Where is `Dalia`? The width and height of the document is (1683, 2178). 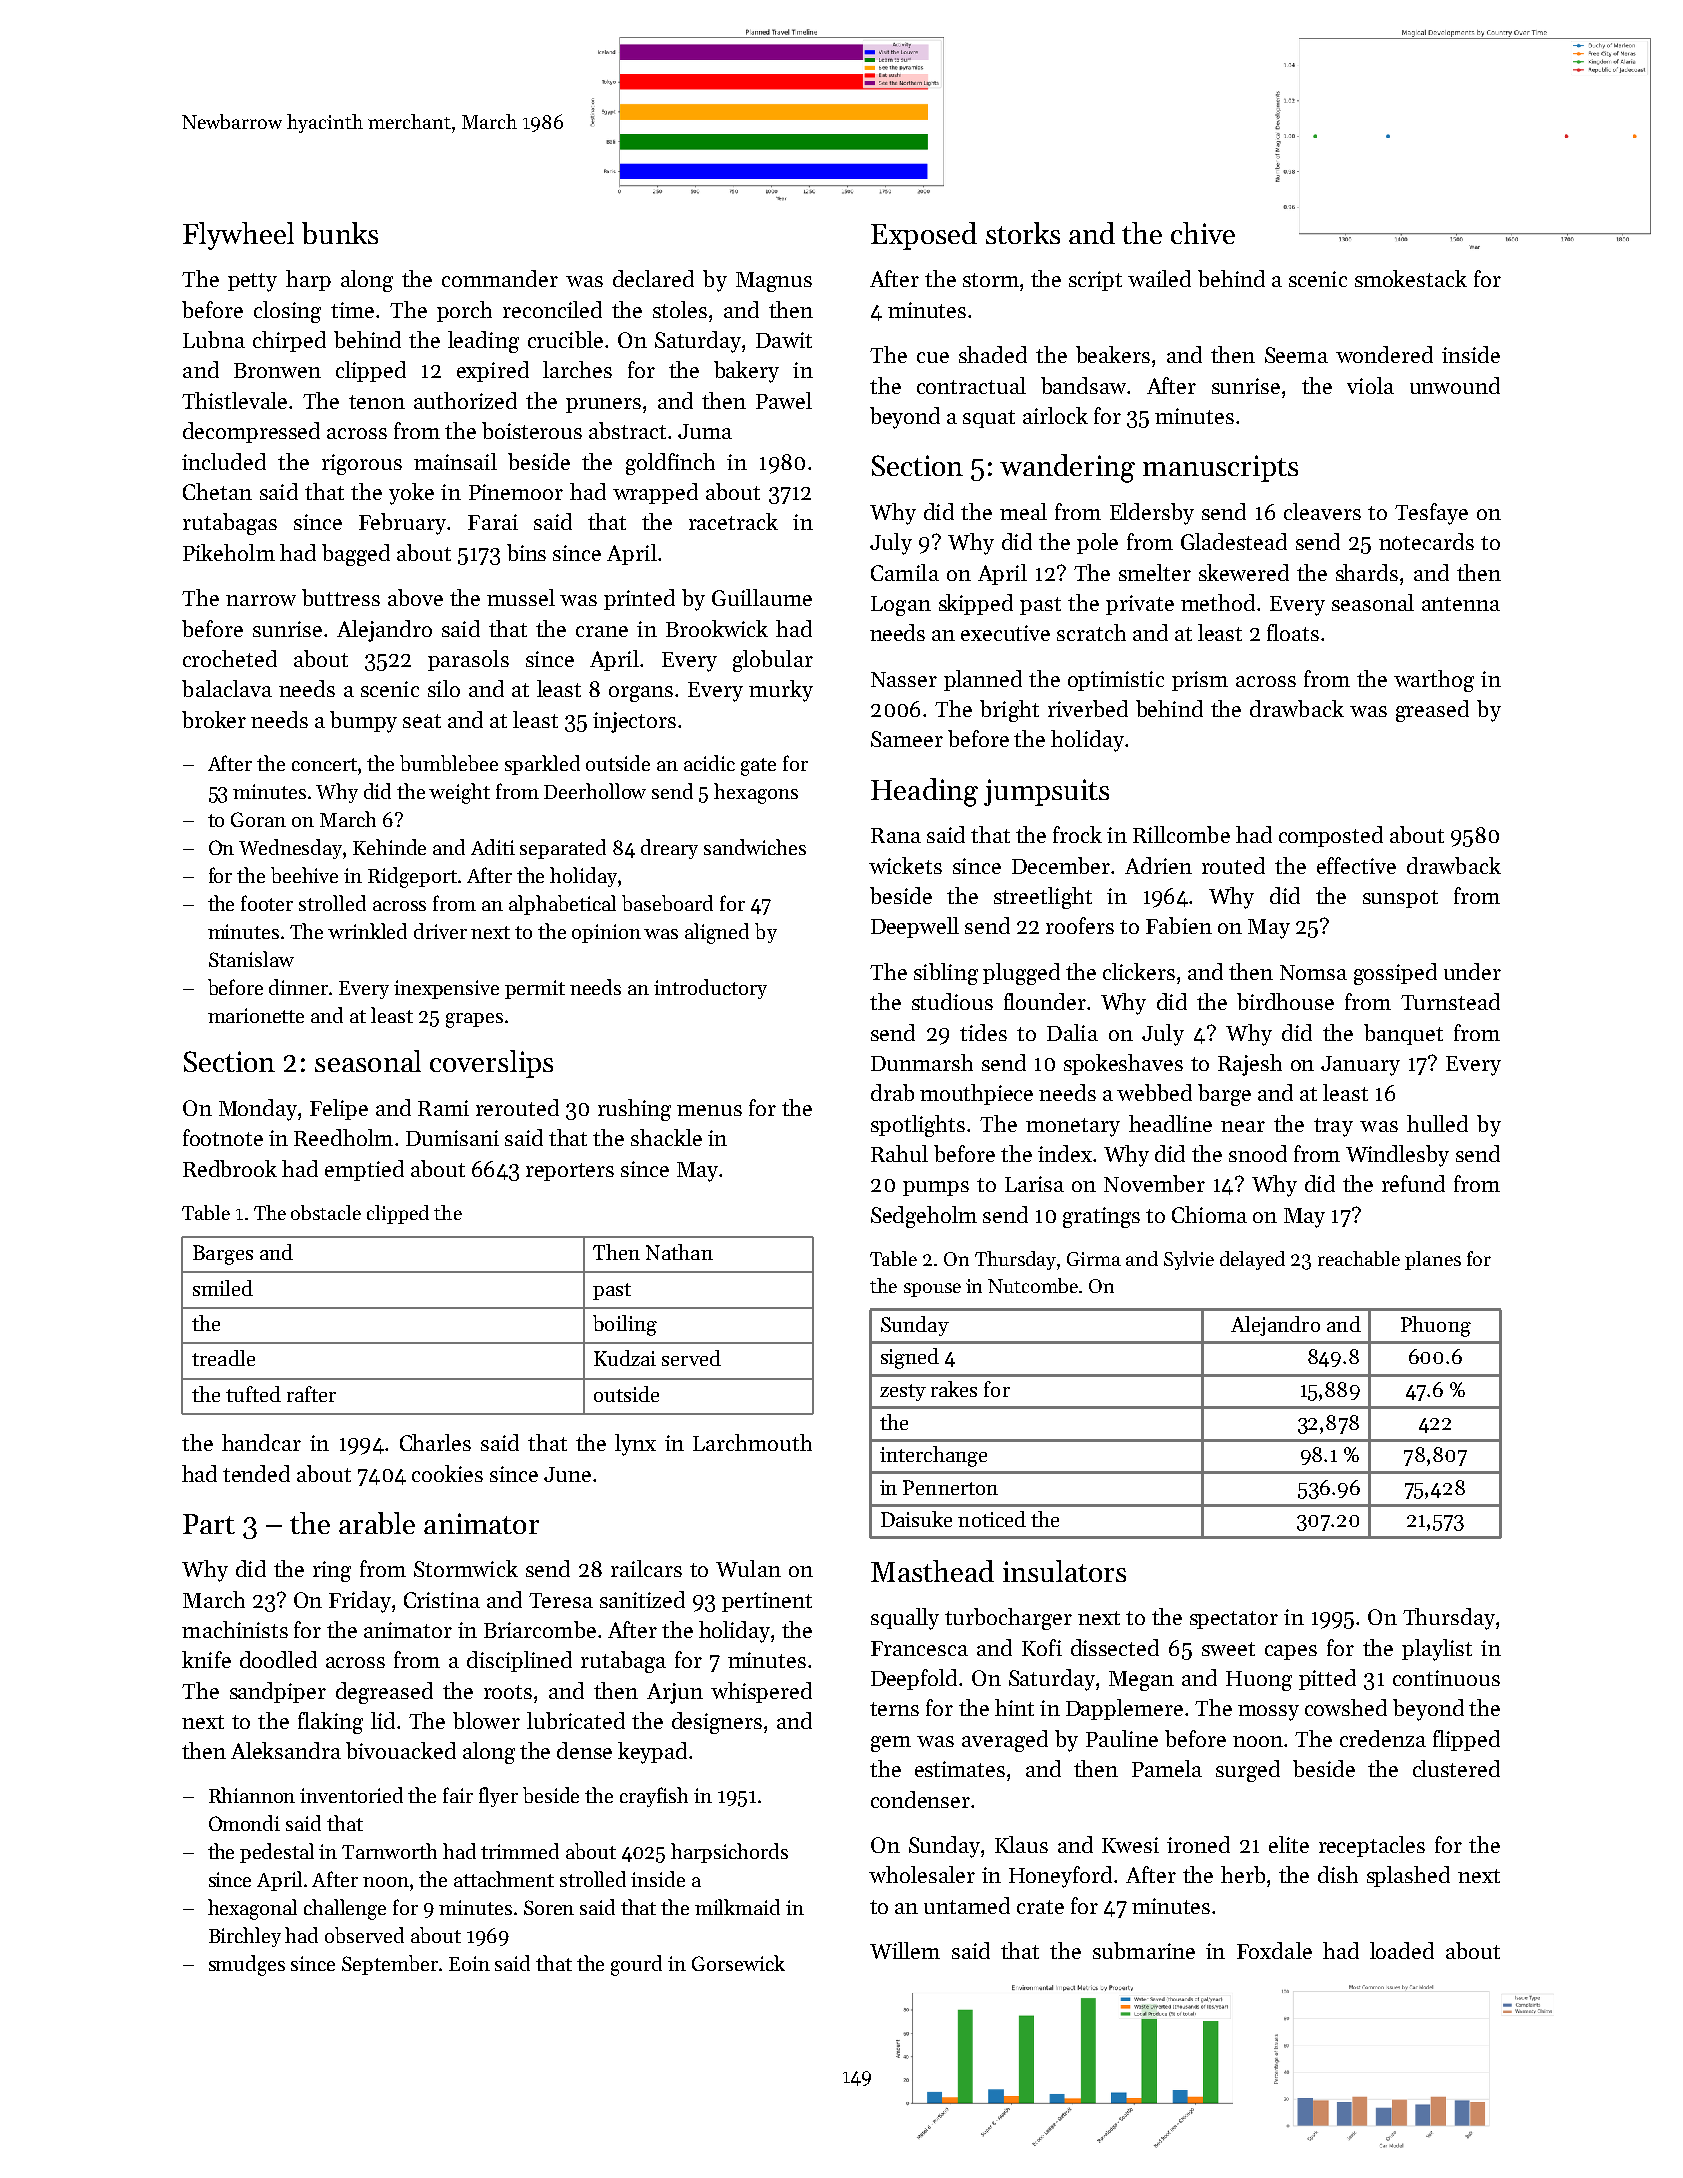
Dalia is located at coordinates (1072, 1032).
